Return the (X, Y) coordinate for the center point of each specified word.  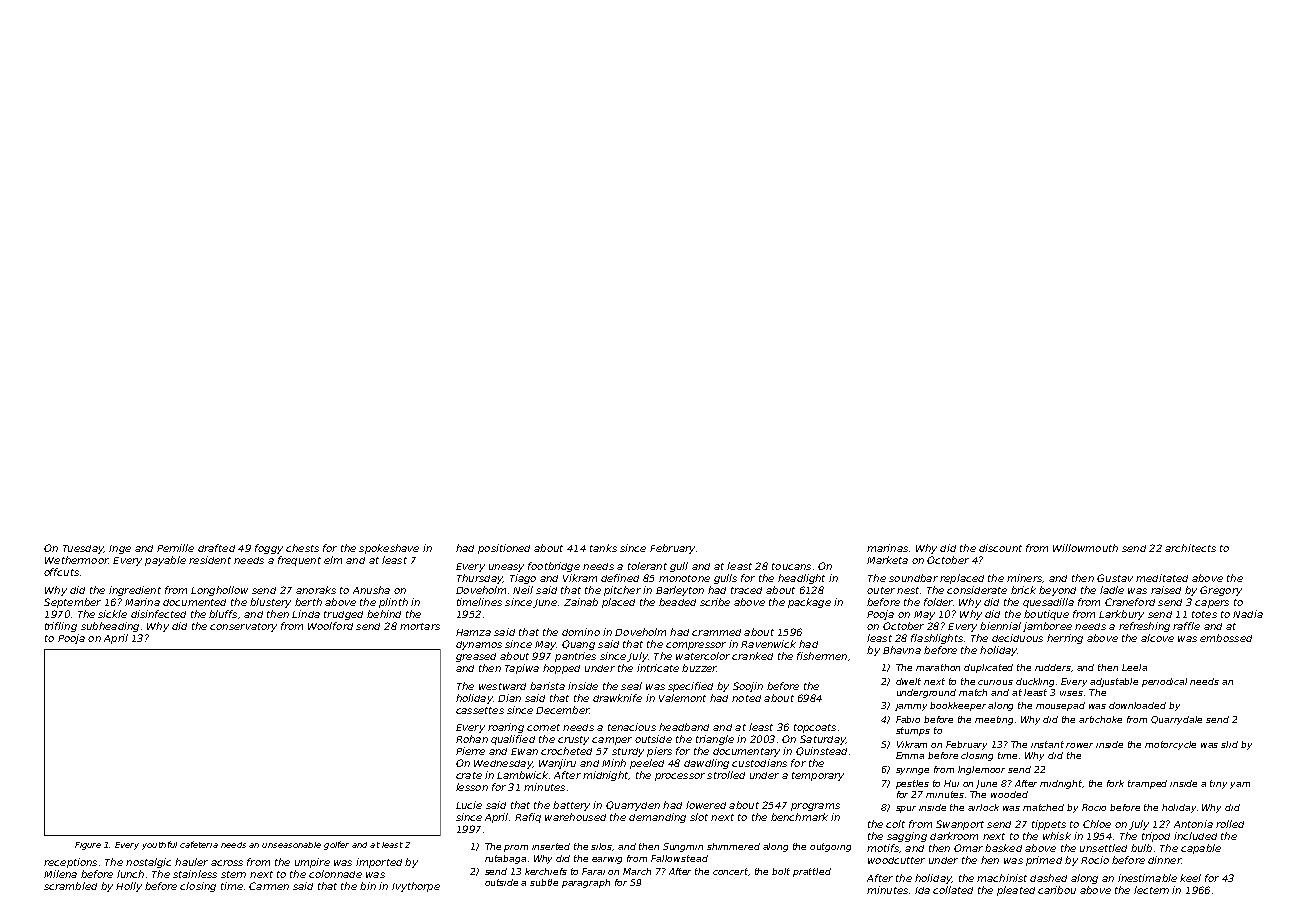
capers (1212, 604)
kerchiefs (546, 871)
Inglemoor (981, 770)
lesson (472, 787)
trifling (61, 627)
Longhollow (219, 591)
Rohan (472, 739)
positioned (504, 549)
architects (1190, 548)
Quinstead (821, 751)
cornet (543, 727)
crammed (716, 632)
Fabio (908, 719)
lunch (130, 874)
